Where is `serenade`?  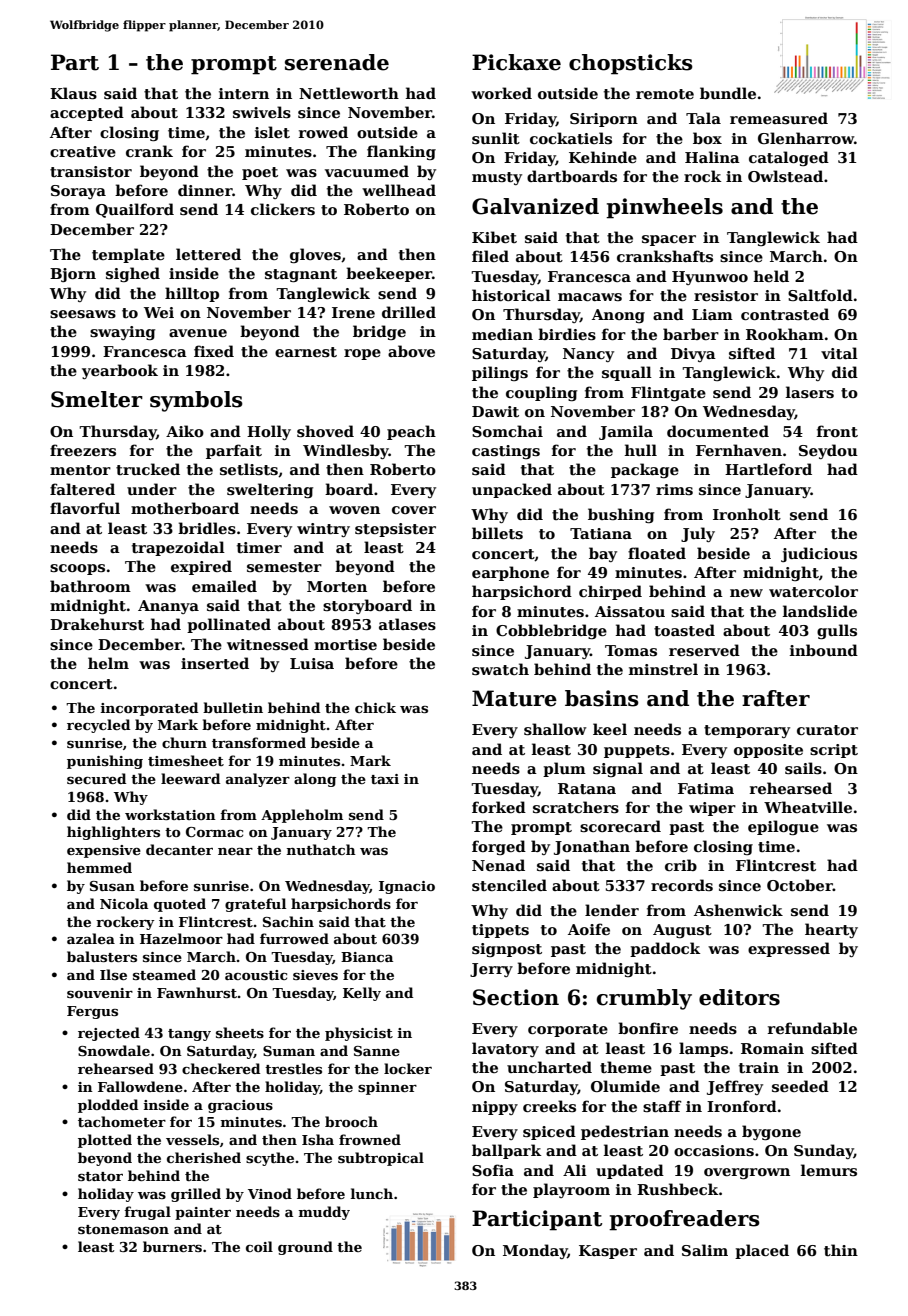 serenade is located at coordinates (337, 62).
